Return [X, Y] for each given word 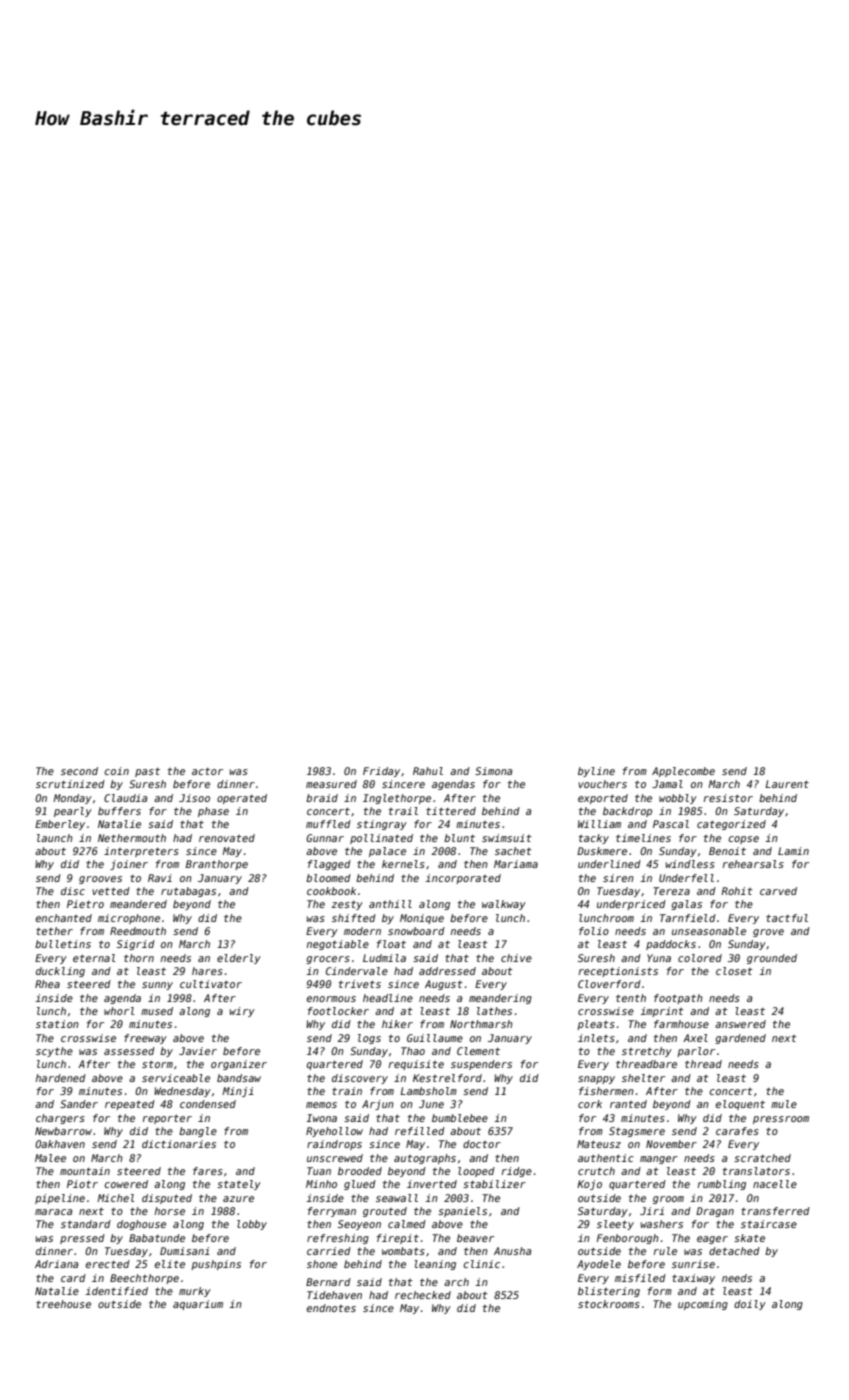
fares [208, 1171]
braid [322, 798]
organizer [239, 1065]
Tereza [671, 891]
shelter [643, 1078]
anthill [390, 904]
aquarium [198, 1305]
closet [734, 971]
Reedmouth [138, 931]
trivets [360, 984]
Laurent [787, 784]
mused [157, 1011]
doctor [482, 1144]
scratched [762, 1158]
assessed [129, 1051]
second [79, 771]
